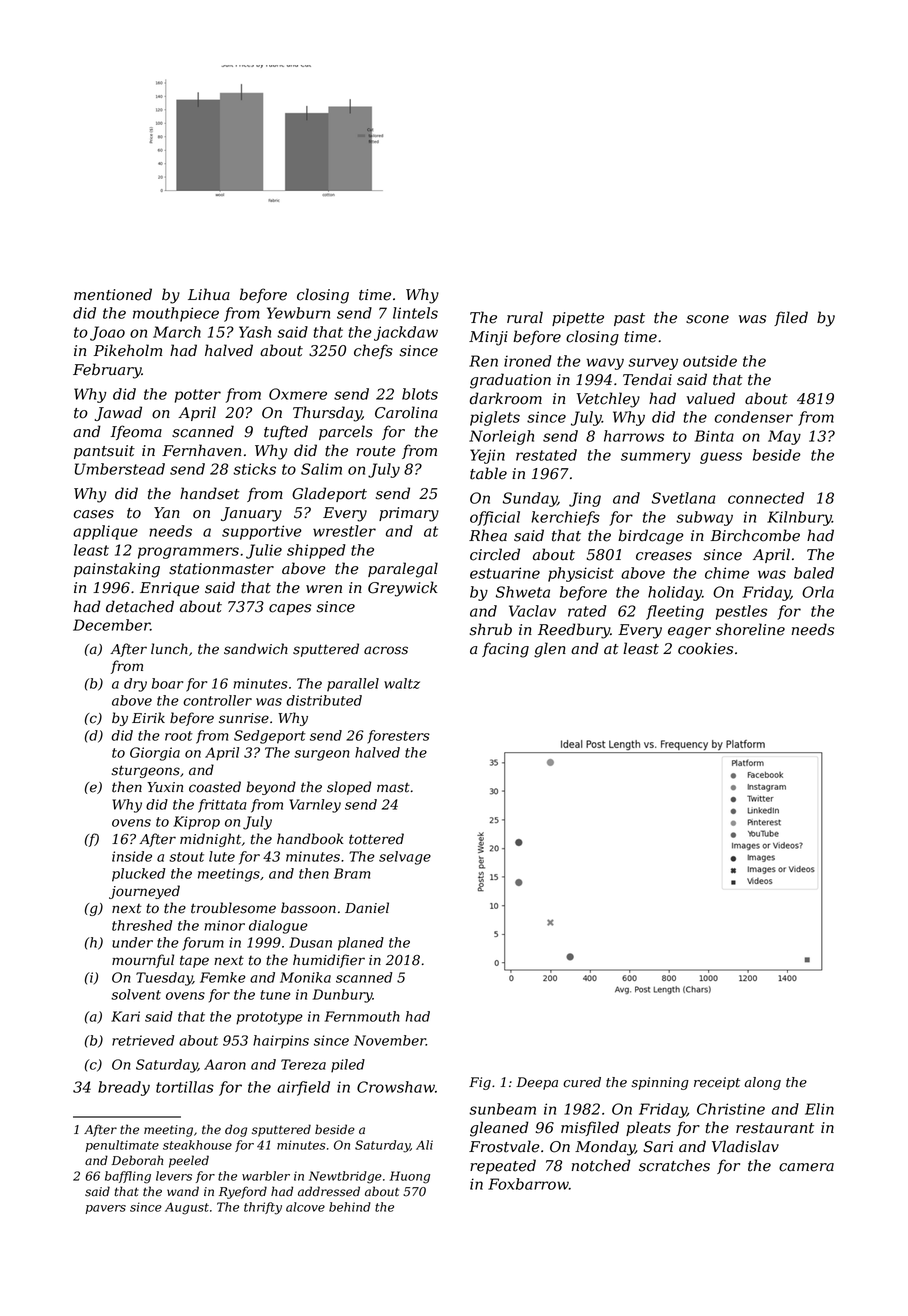 The width and height of the screenshot is (908, 1316). What do you see at coordinates (405, 858) in the screenshot?
I see `selvage` at bounding box center [405, 858].
